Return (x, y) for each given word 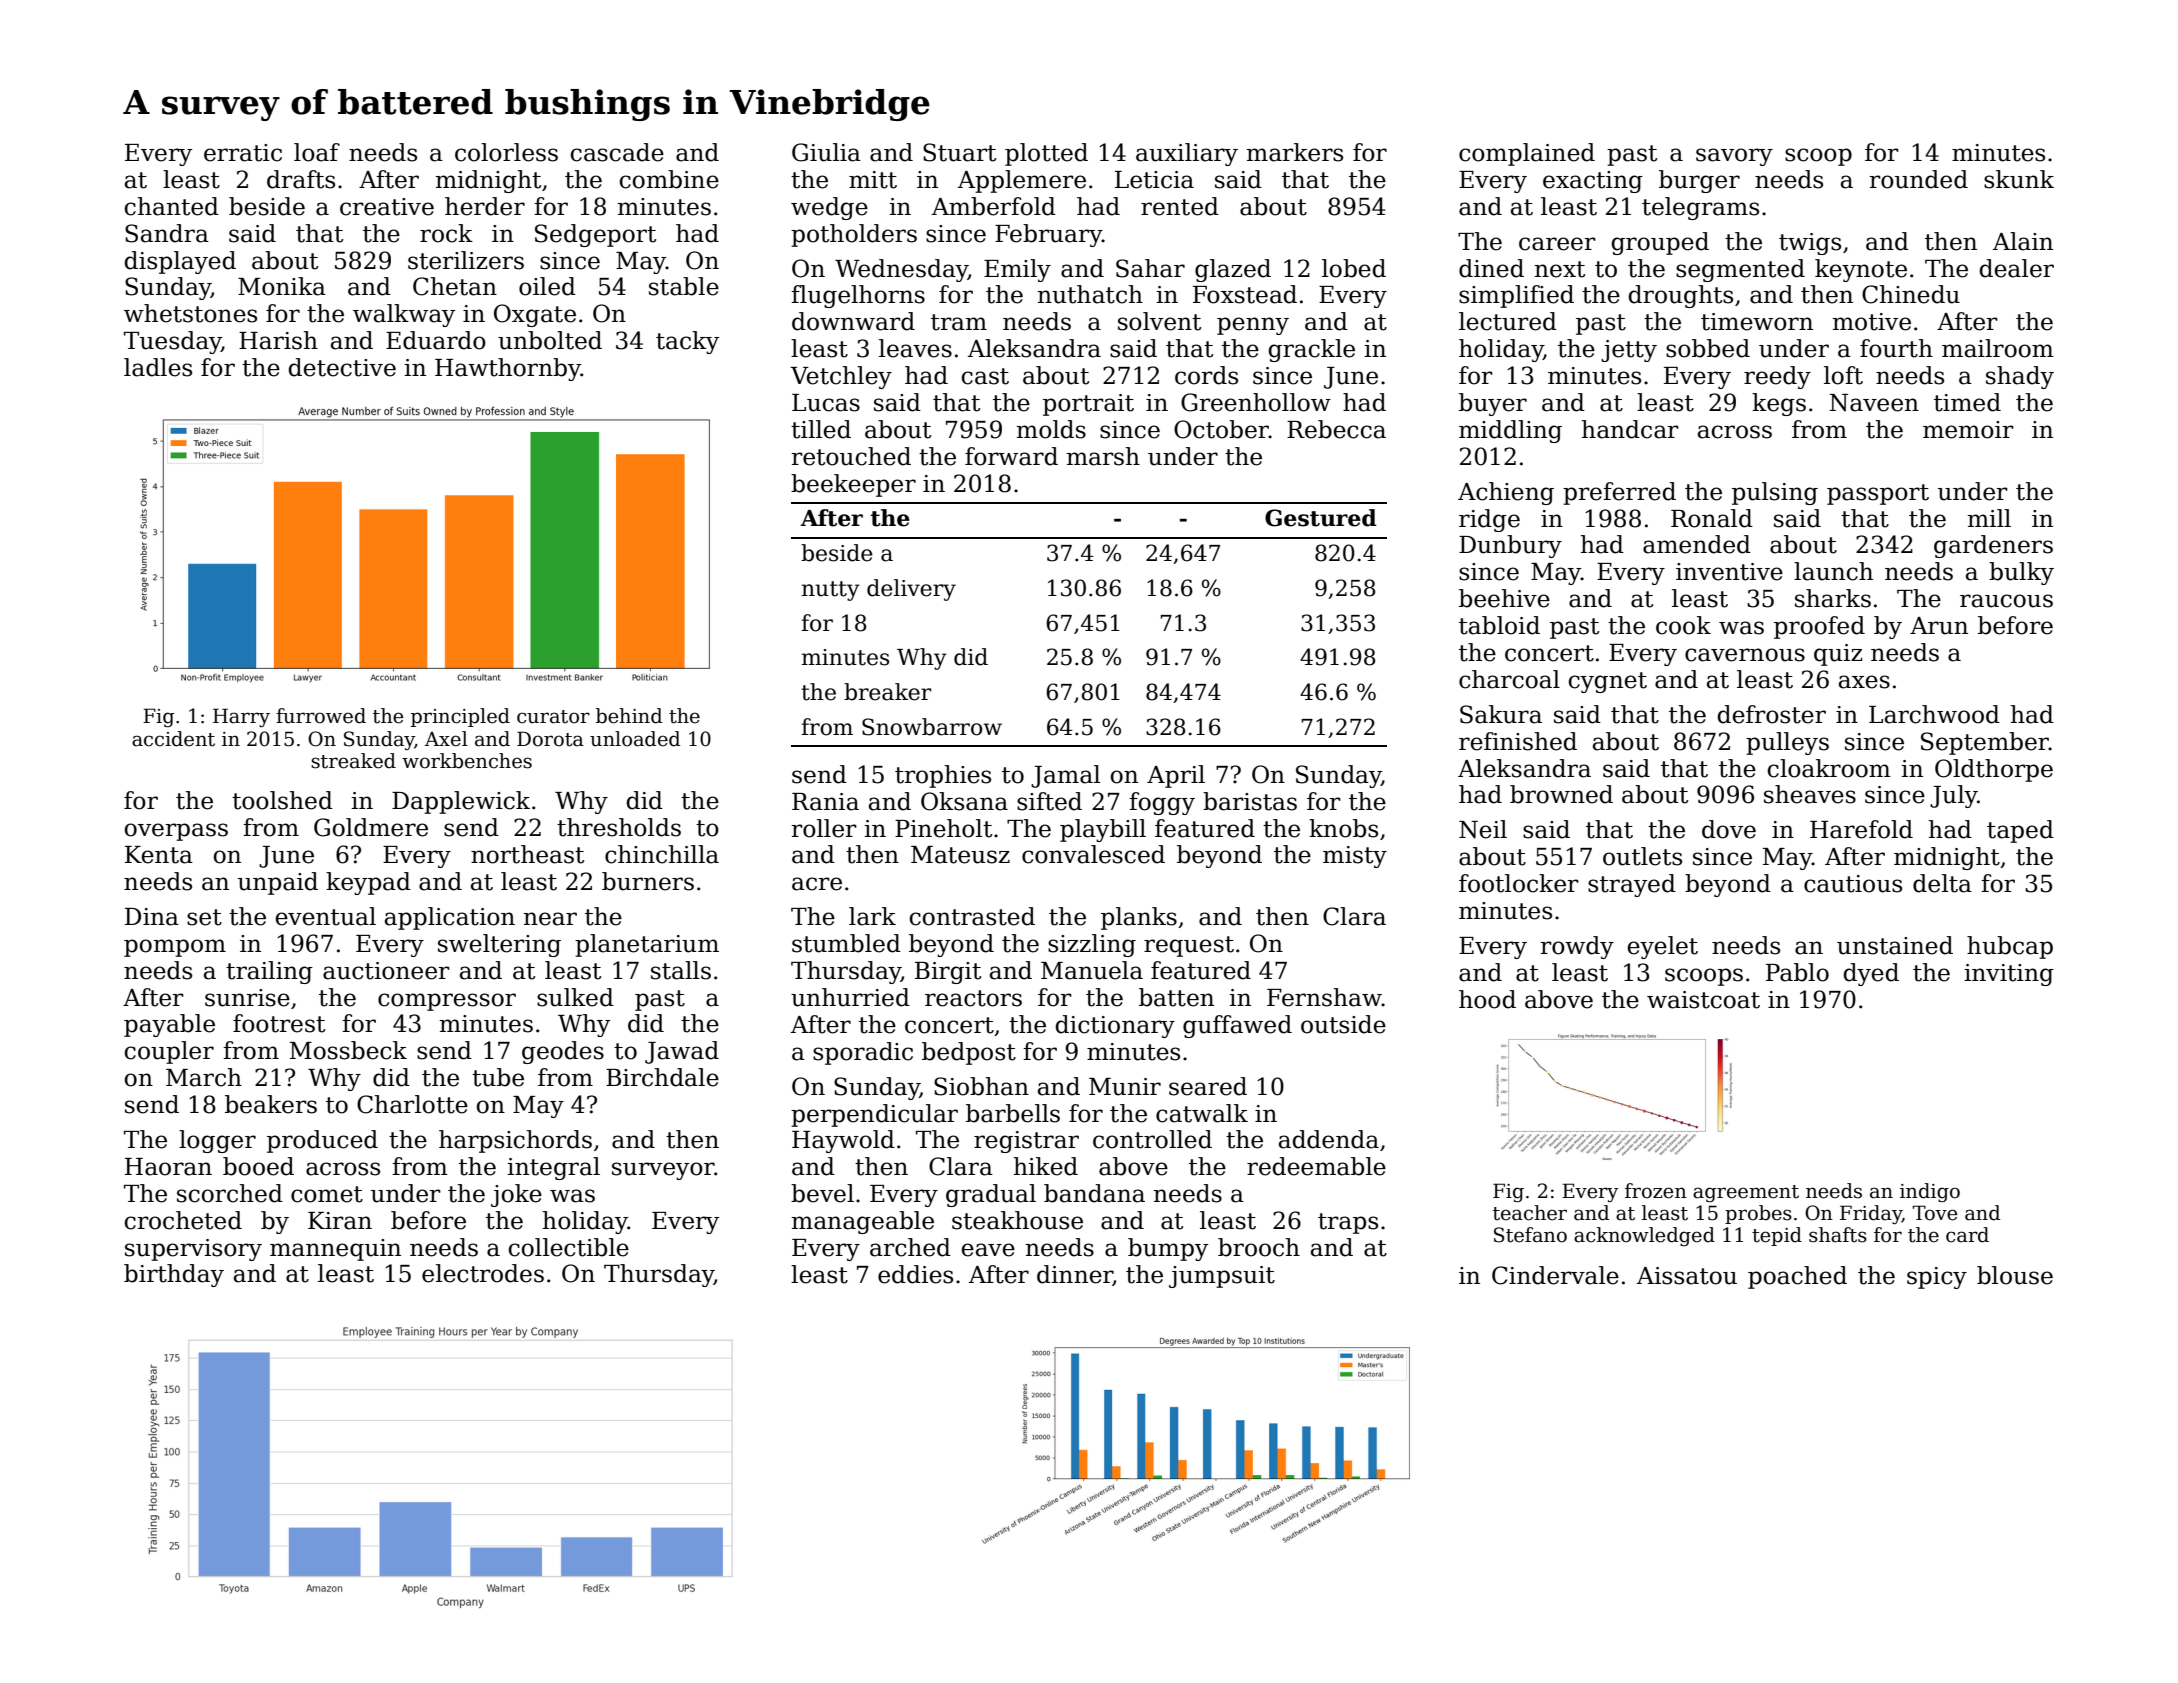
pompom (175, 948)
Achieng (1506, 493)
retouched (851, 456)
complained (1527, 154)
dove (1729, 829)
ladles (158, 367)
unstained (1895, 945)
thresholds (619, 827)
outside (1343, 1024)
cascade (617, 152)
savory (1734, 157)
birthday (174, 1275)
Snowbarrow (932, 727)
